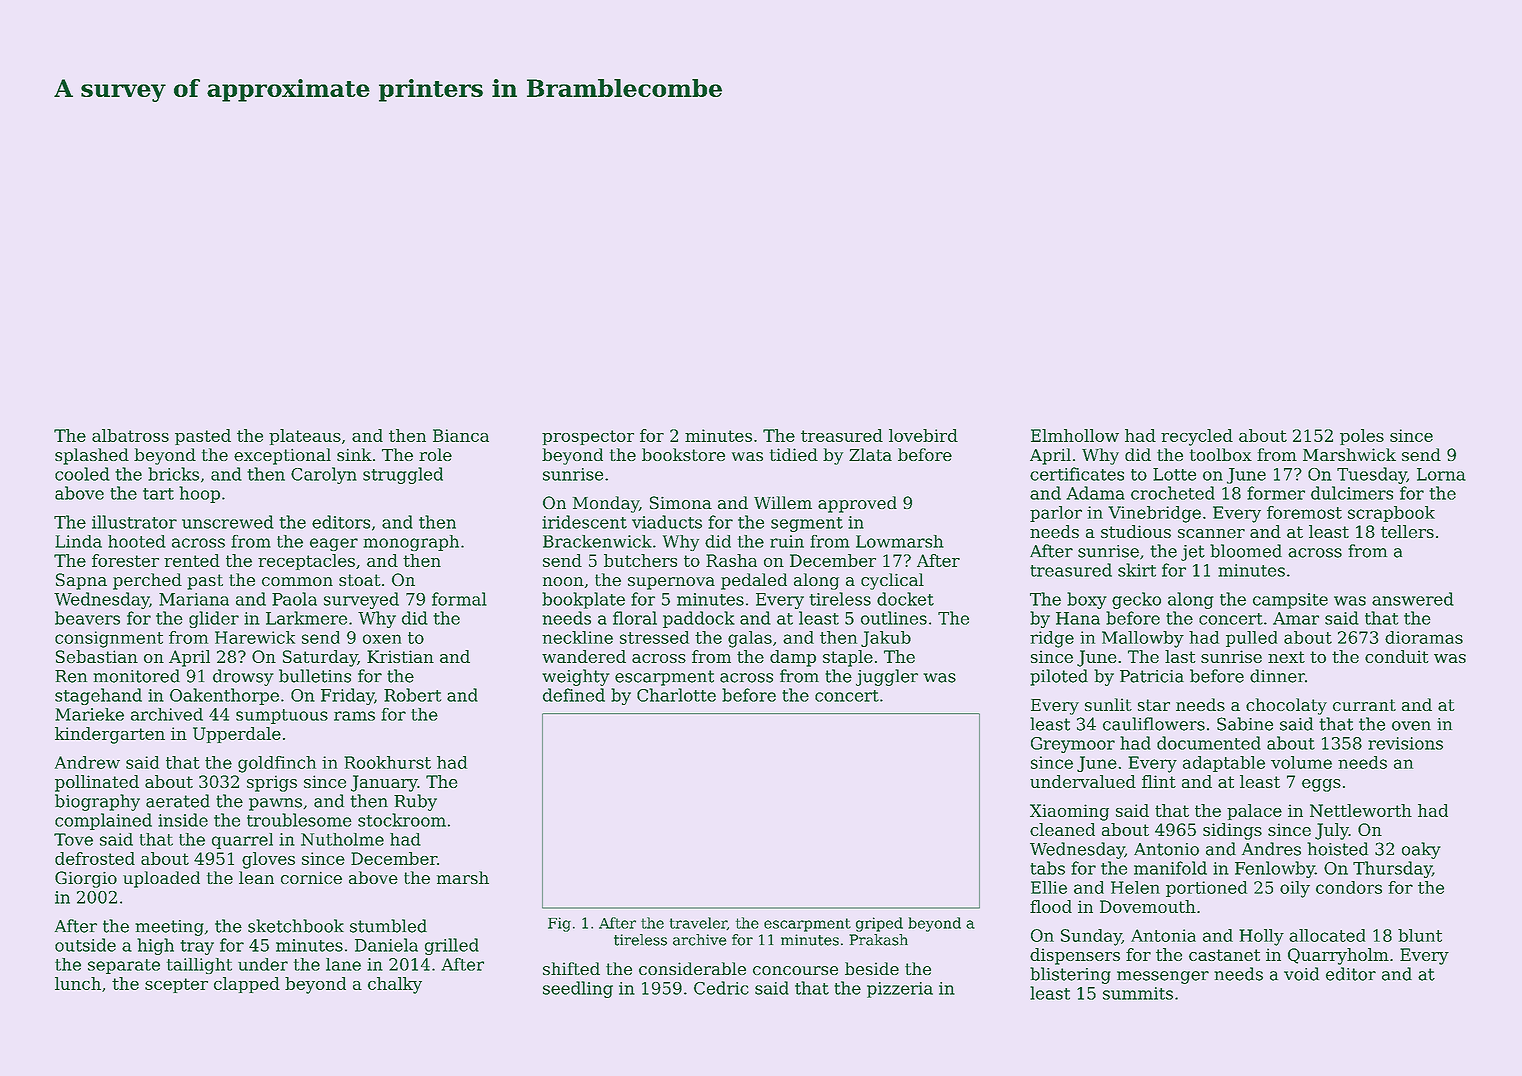 The width and height of the image is (1522, 1076). What do you see at coordinates (1091, 937) in the image?
I see `Sunday` at bounding box center [1091, 937].
